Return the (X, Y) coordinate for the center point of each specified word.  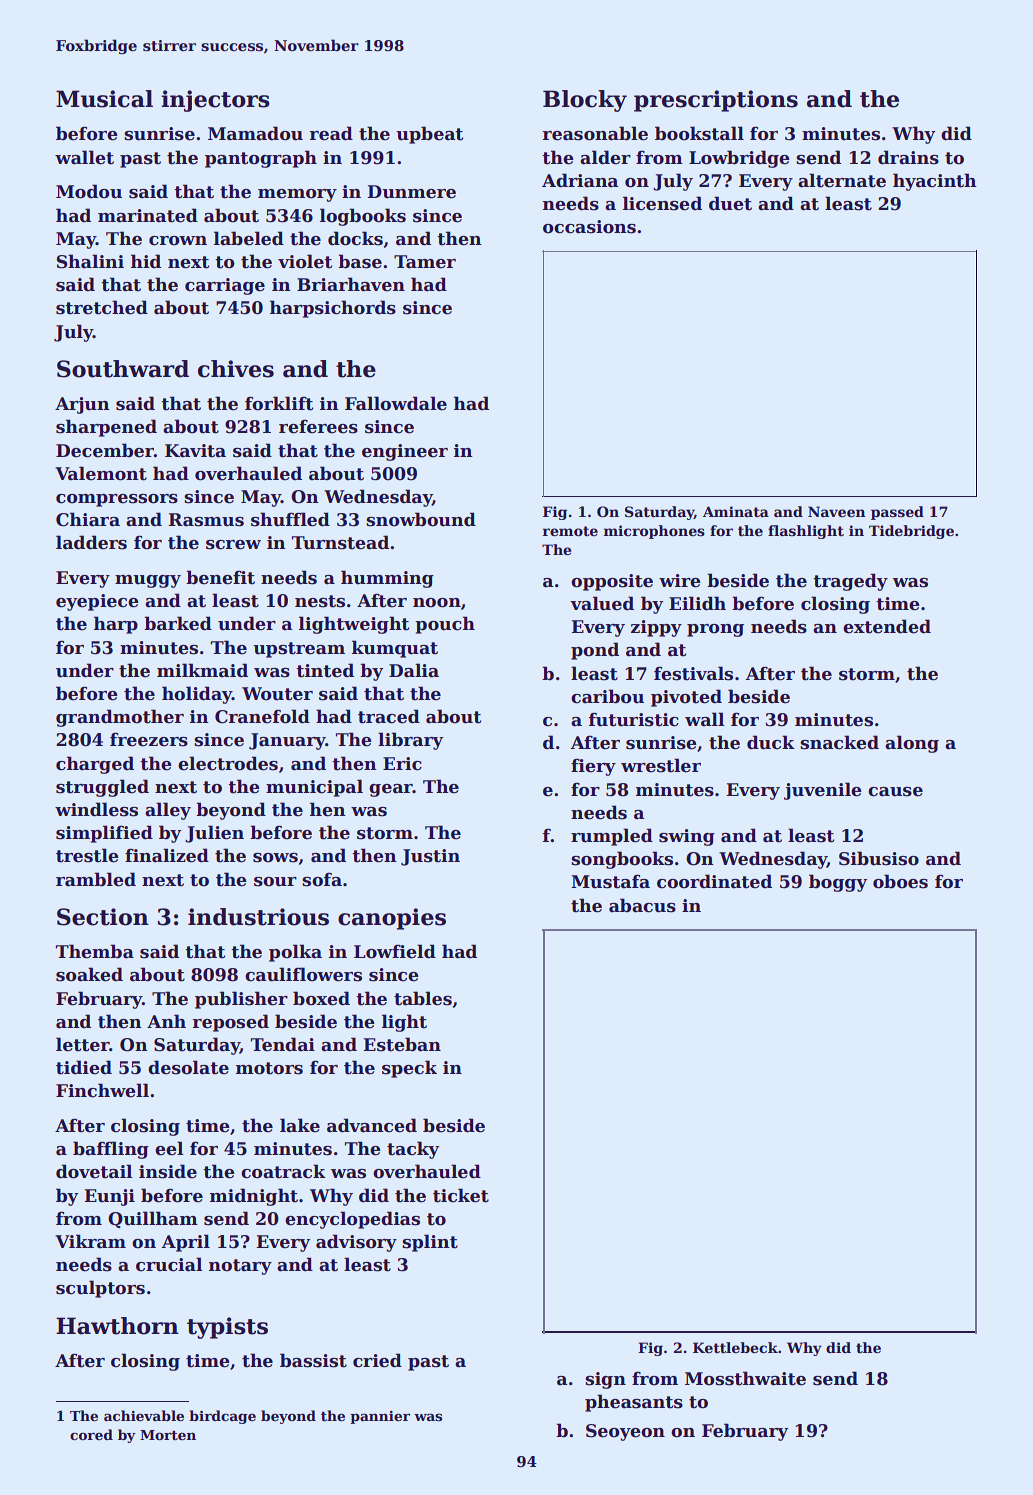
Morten (168, 1435)
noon (437, 603)
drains (908, 157)
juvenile (823, 791)
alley (168, 811)
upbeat (429, 135)
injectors (215, 101)
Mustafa (610, 881)
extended (887, 626)
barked (178, 623)
